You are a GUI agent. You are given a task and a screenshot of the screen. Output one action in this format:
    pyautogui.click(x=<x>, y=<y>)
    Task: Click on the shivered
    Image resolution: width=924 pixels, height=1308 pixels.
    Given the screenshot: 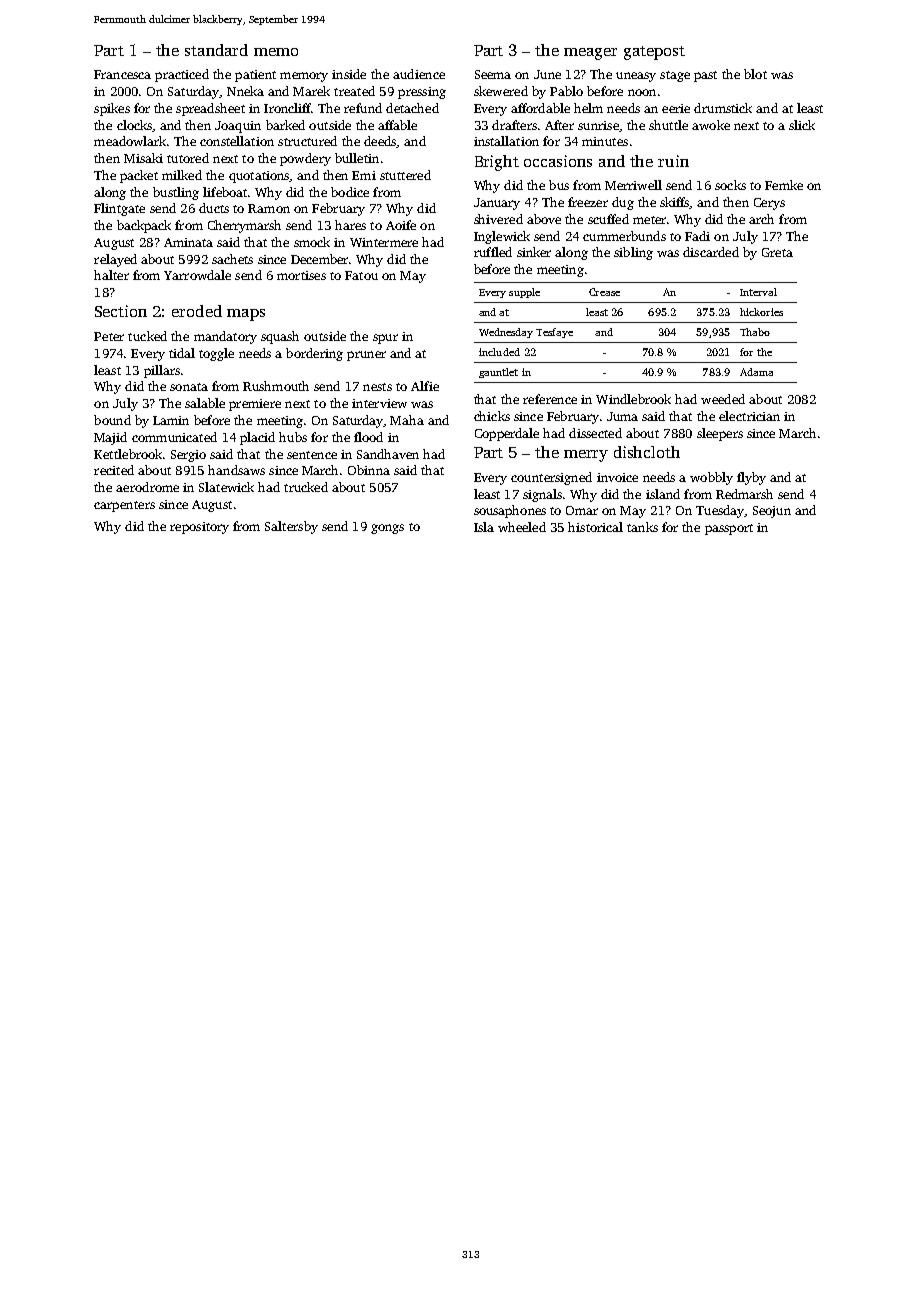 What is the action you would take?
    pyautogui.click(x=498, y=219)
